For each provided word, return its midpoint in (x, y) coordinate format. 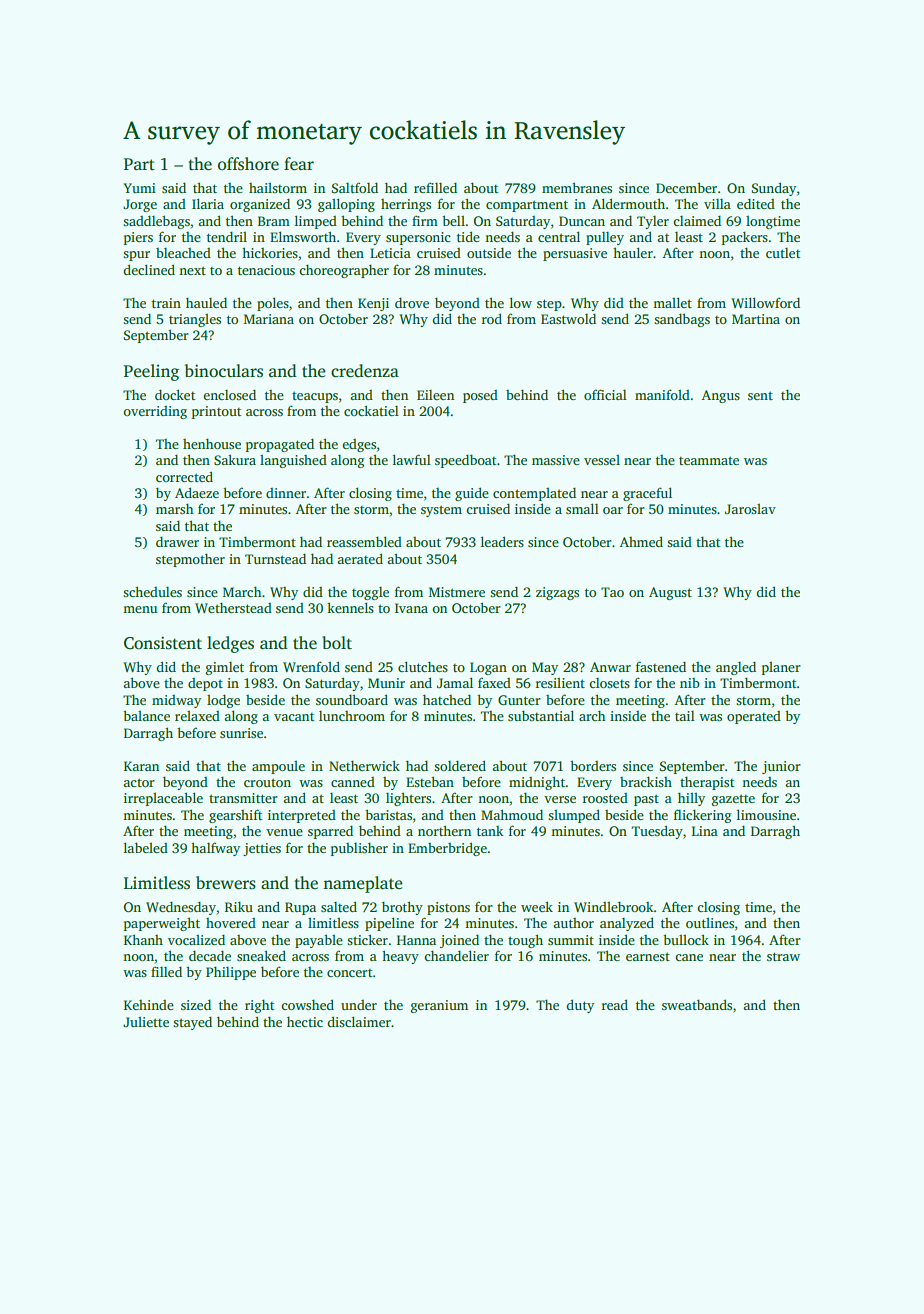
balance (146, 715)
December (686, 187)
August (670, 593)
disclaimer (359, 1021)
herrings (406, 205)
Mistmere (457, 592)
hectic (305, 1021)
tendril (227, 236)
